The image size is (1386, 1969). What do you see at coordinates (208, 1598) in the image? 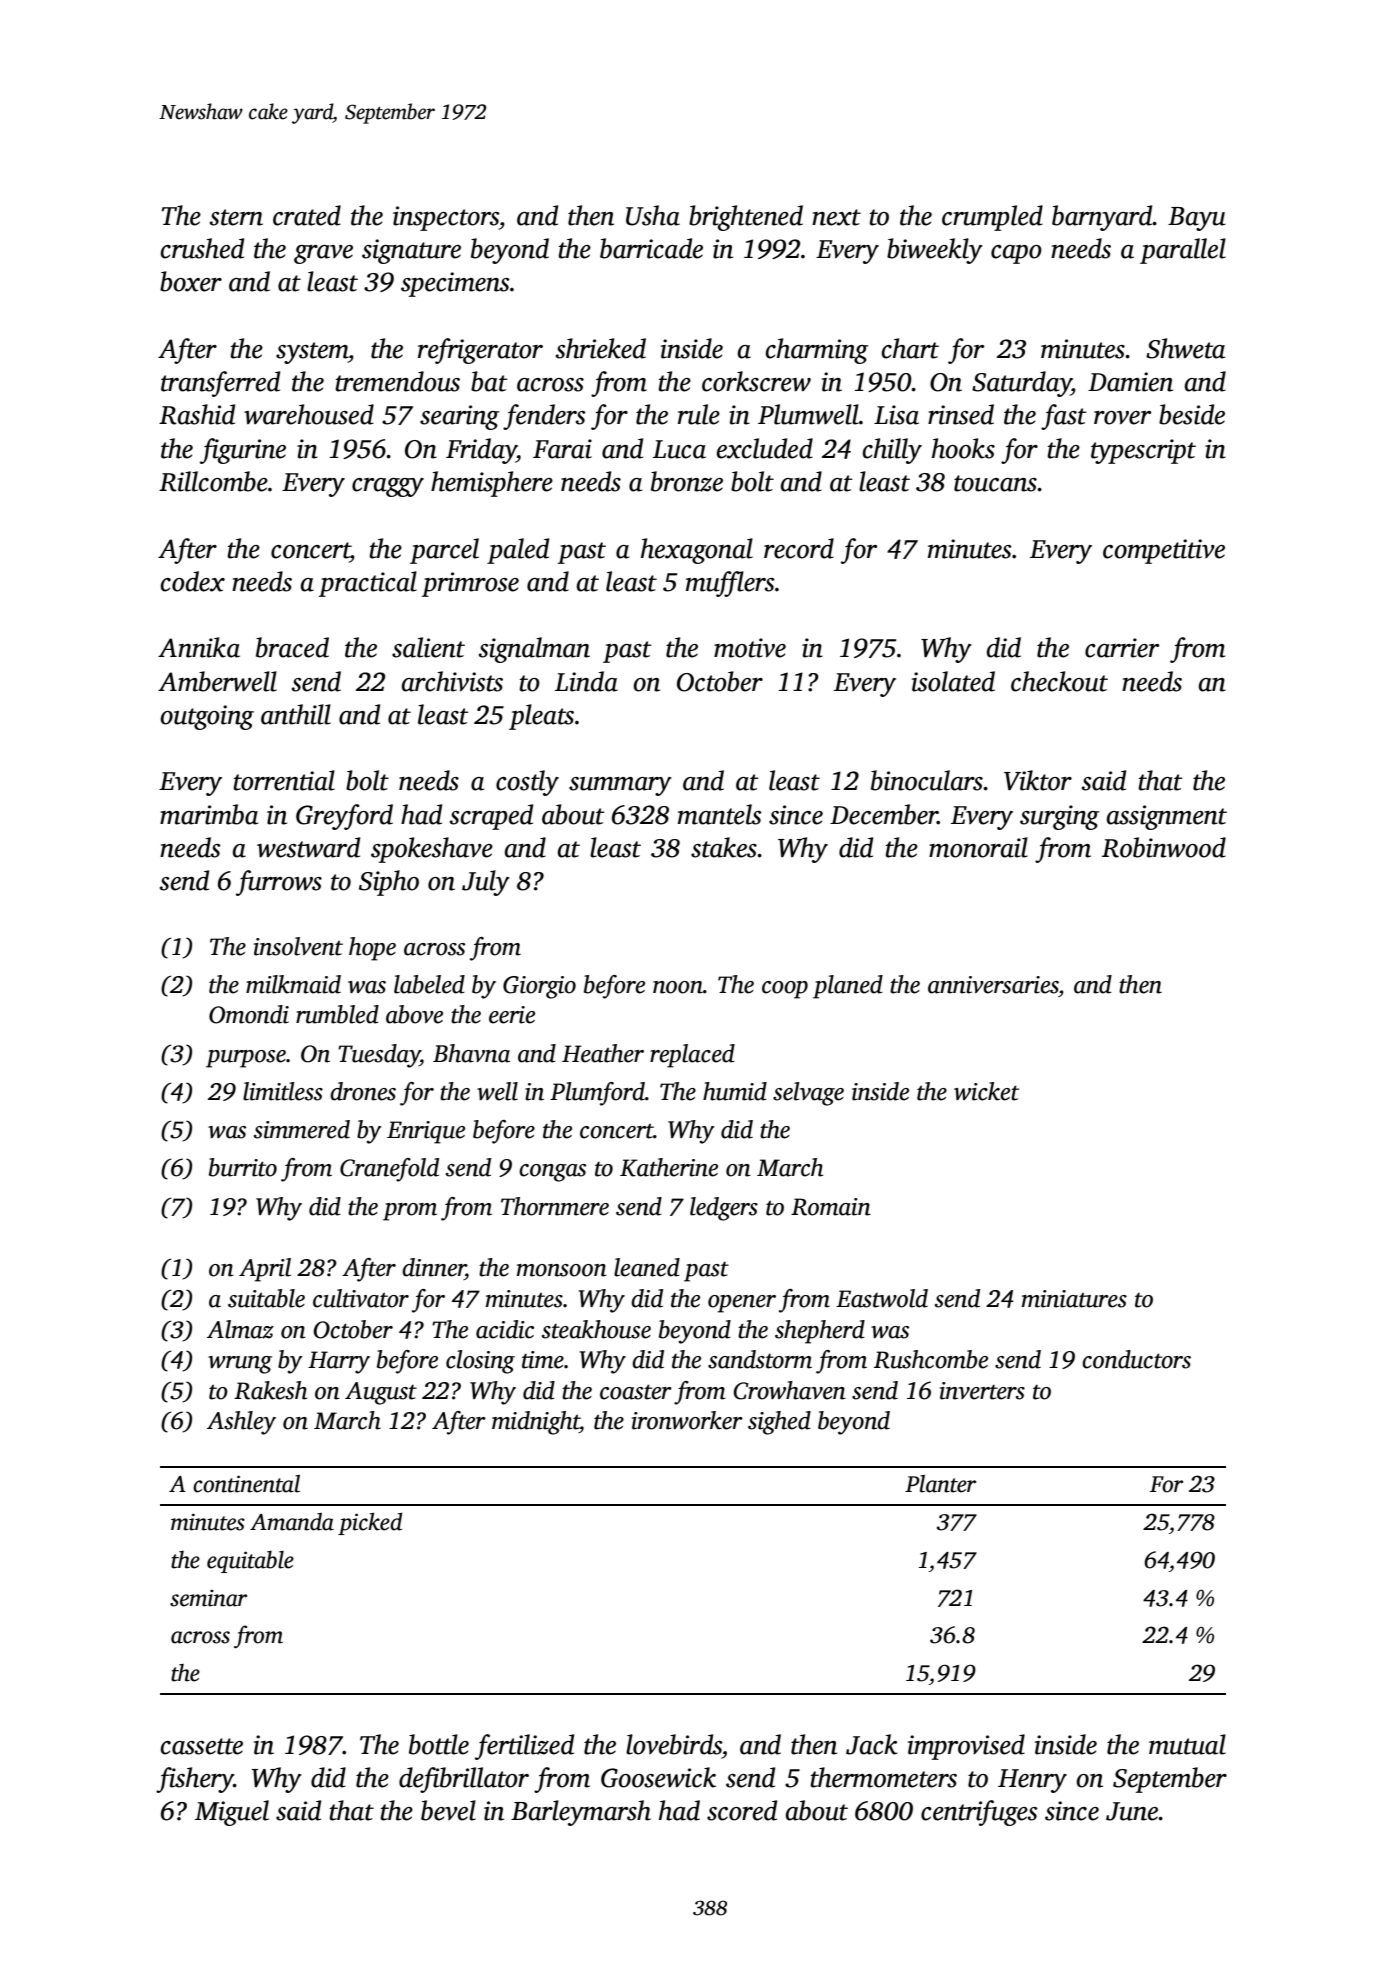
I see `seminar` at bounding box center [208, 1598].
